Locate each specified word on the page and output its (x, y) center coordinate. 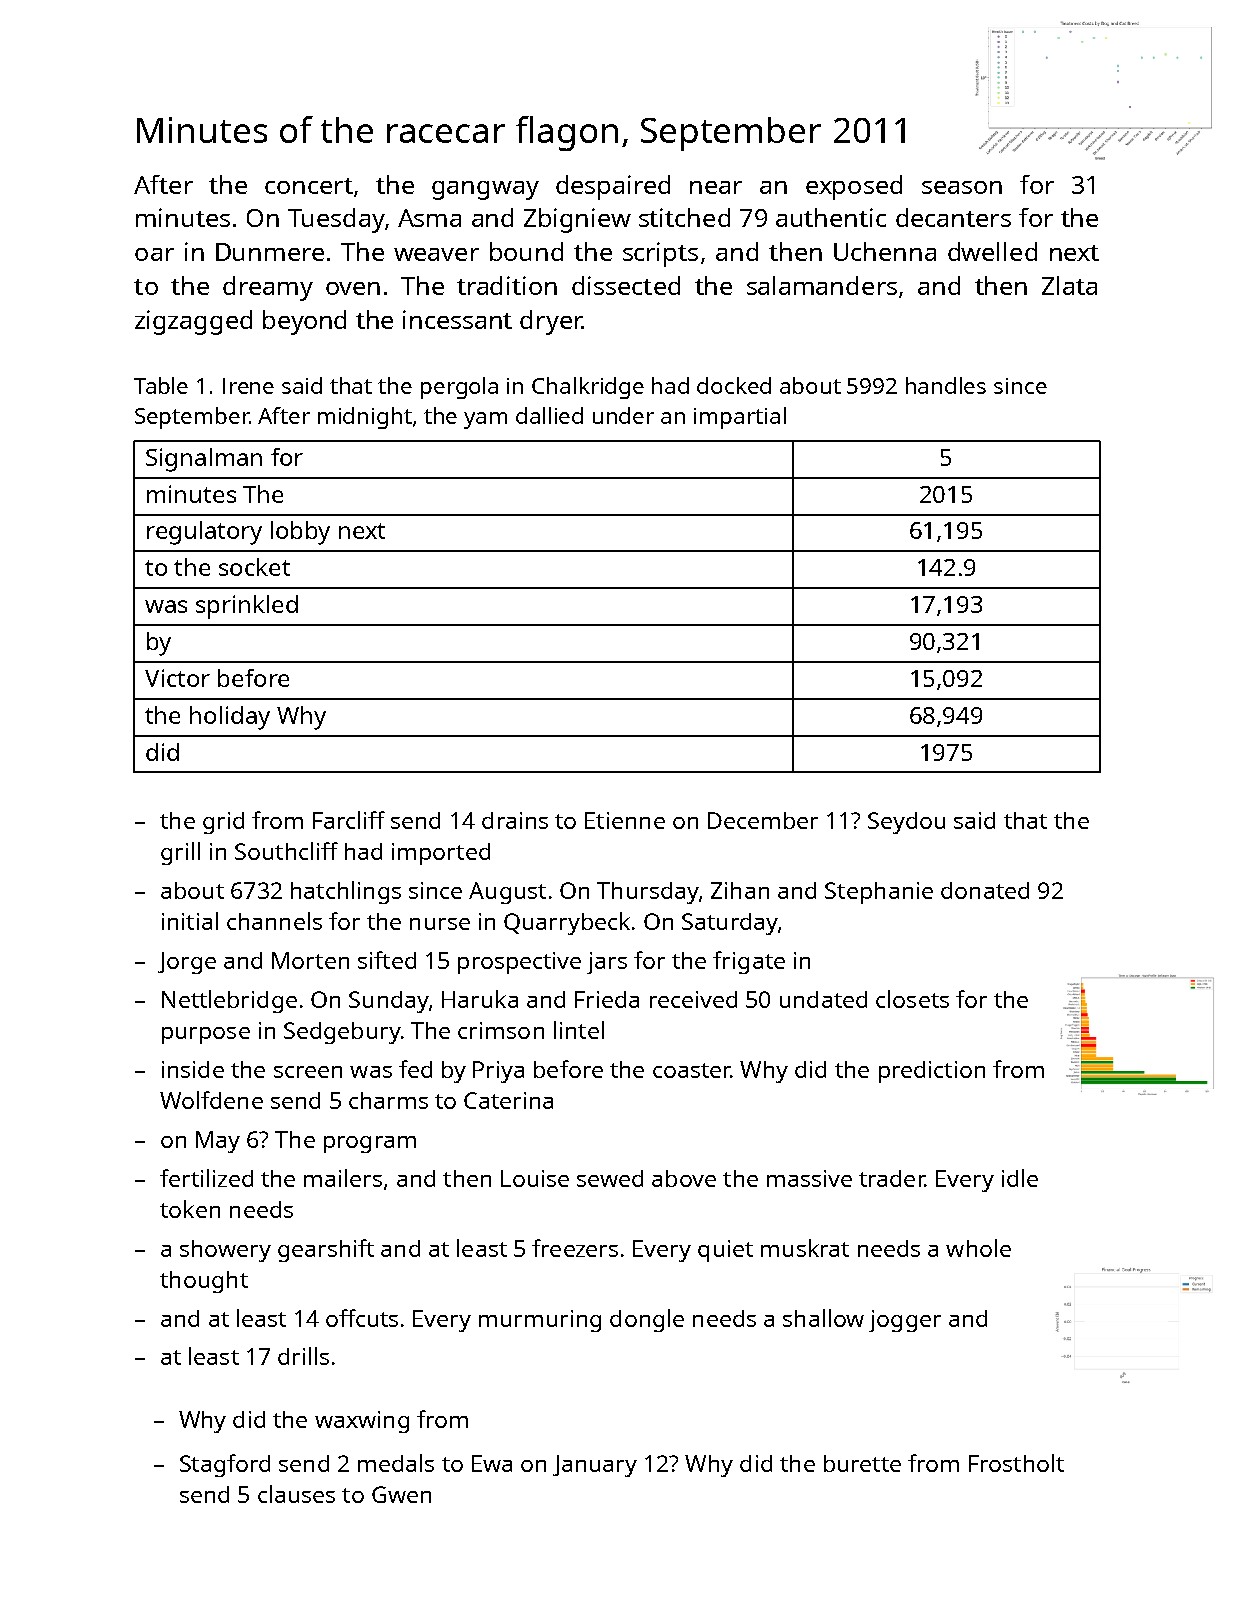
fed (415, 1069)
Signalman (204, 460)
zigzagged (193, 322)
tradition (507, 285)
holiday (230, 718)
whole (978, 1248)
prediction (932, 1072)
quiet (725, 1251)
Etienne (625, 820)
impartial (740, 418)
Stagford (225, 1465)
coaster (692, 1070)
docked (734, 385)
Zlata (1069, 285)
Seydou (906, 823)
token (190, 1209)
